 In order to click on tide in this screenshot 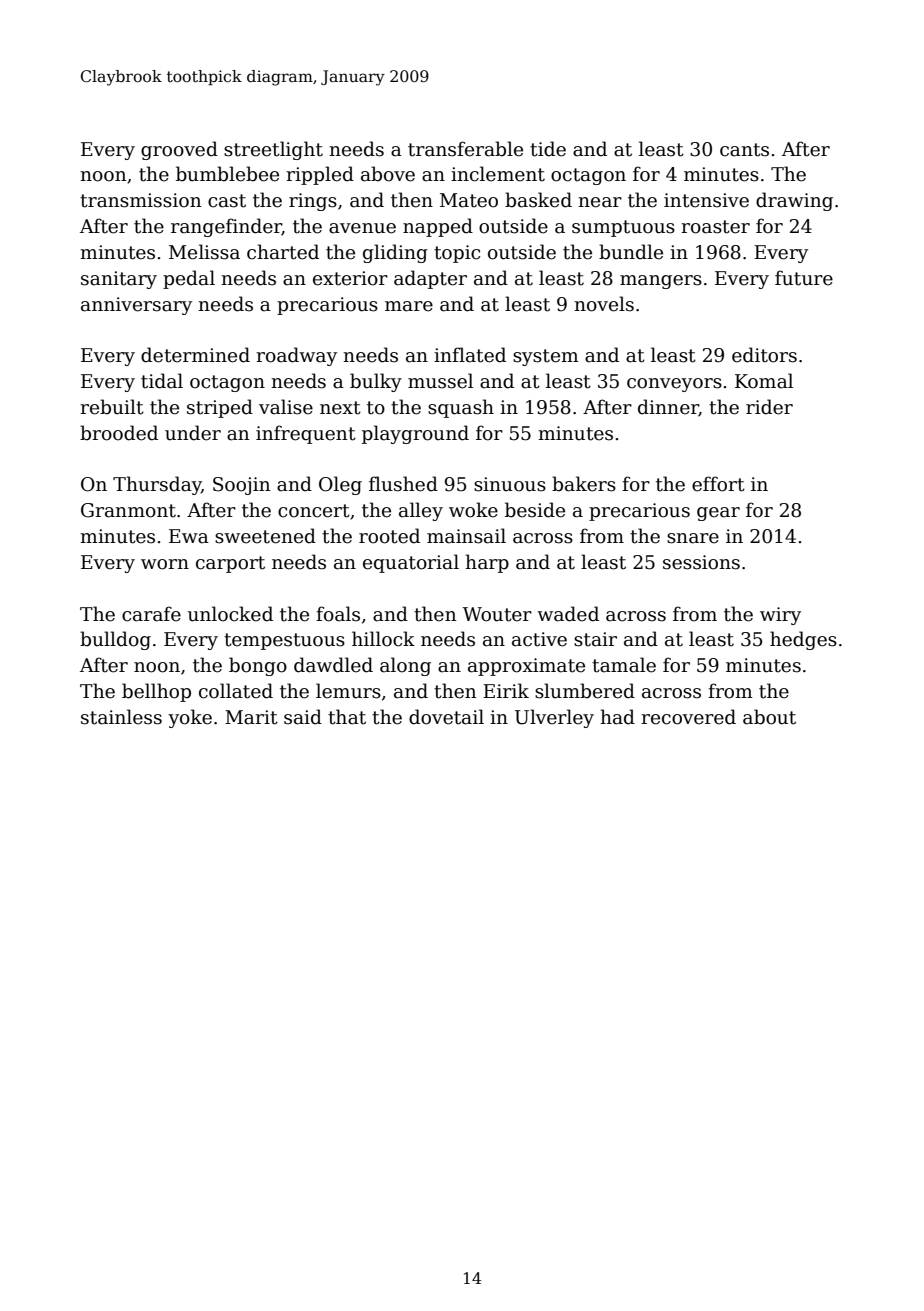, I will do `click(548, 149)`.
